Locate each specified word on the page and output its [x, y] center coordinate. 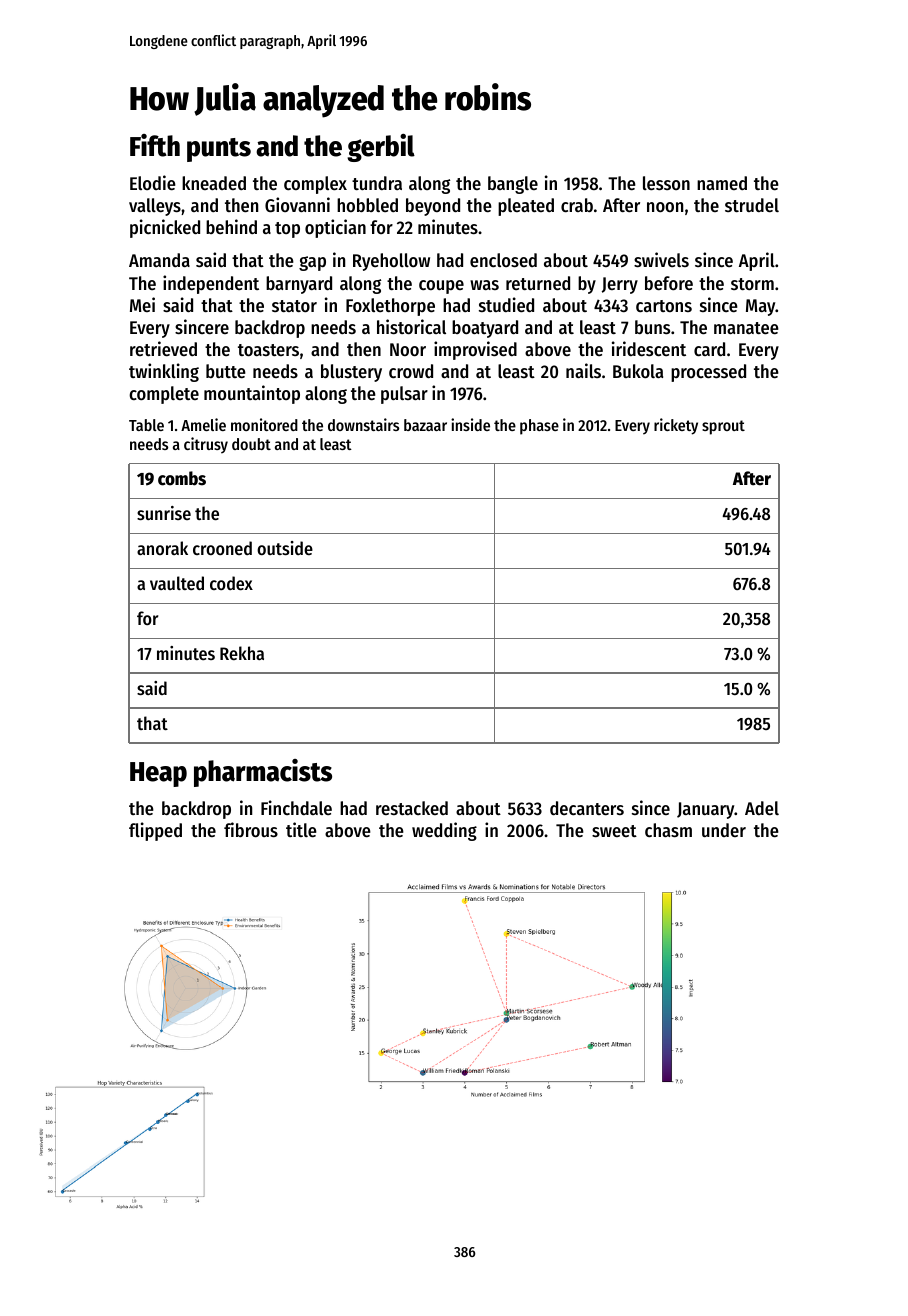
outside [285, 548]
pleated [526, 207]
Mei [142, 304]
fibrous [251, 829]
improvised [475, 350]
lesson [666, 183]
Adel [762, 808]
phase [539, 427]
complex [315, 185]
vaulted [177, 583]
